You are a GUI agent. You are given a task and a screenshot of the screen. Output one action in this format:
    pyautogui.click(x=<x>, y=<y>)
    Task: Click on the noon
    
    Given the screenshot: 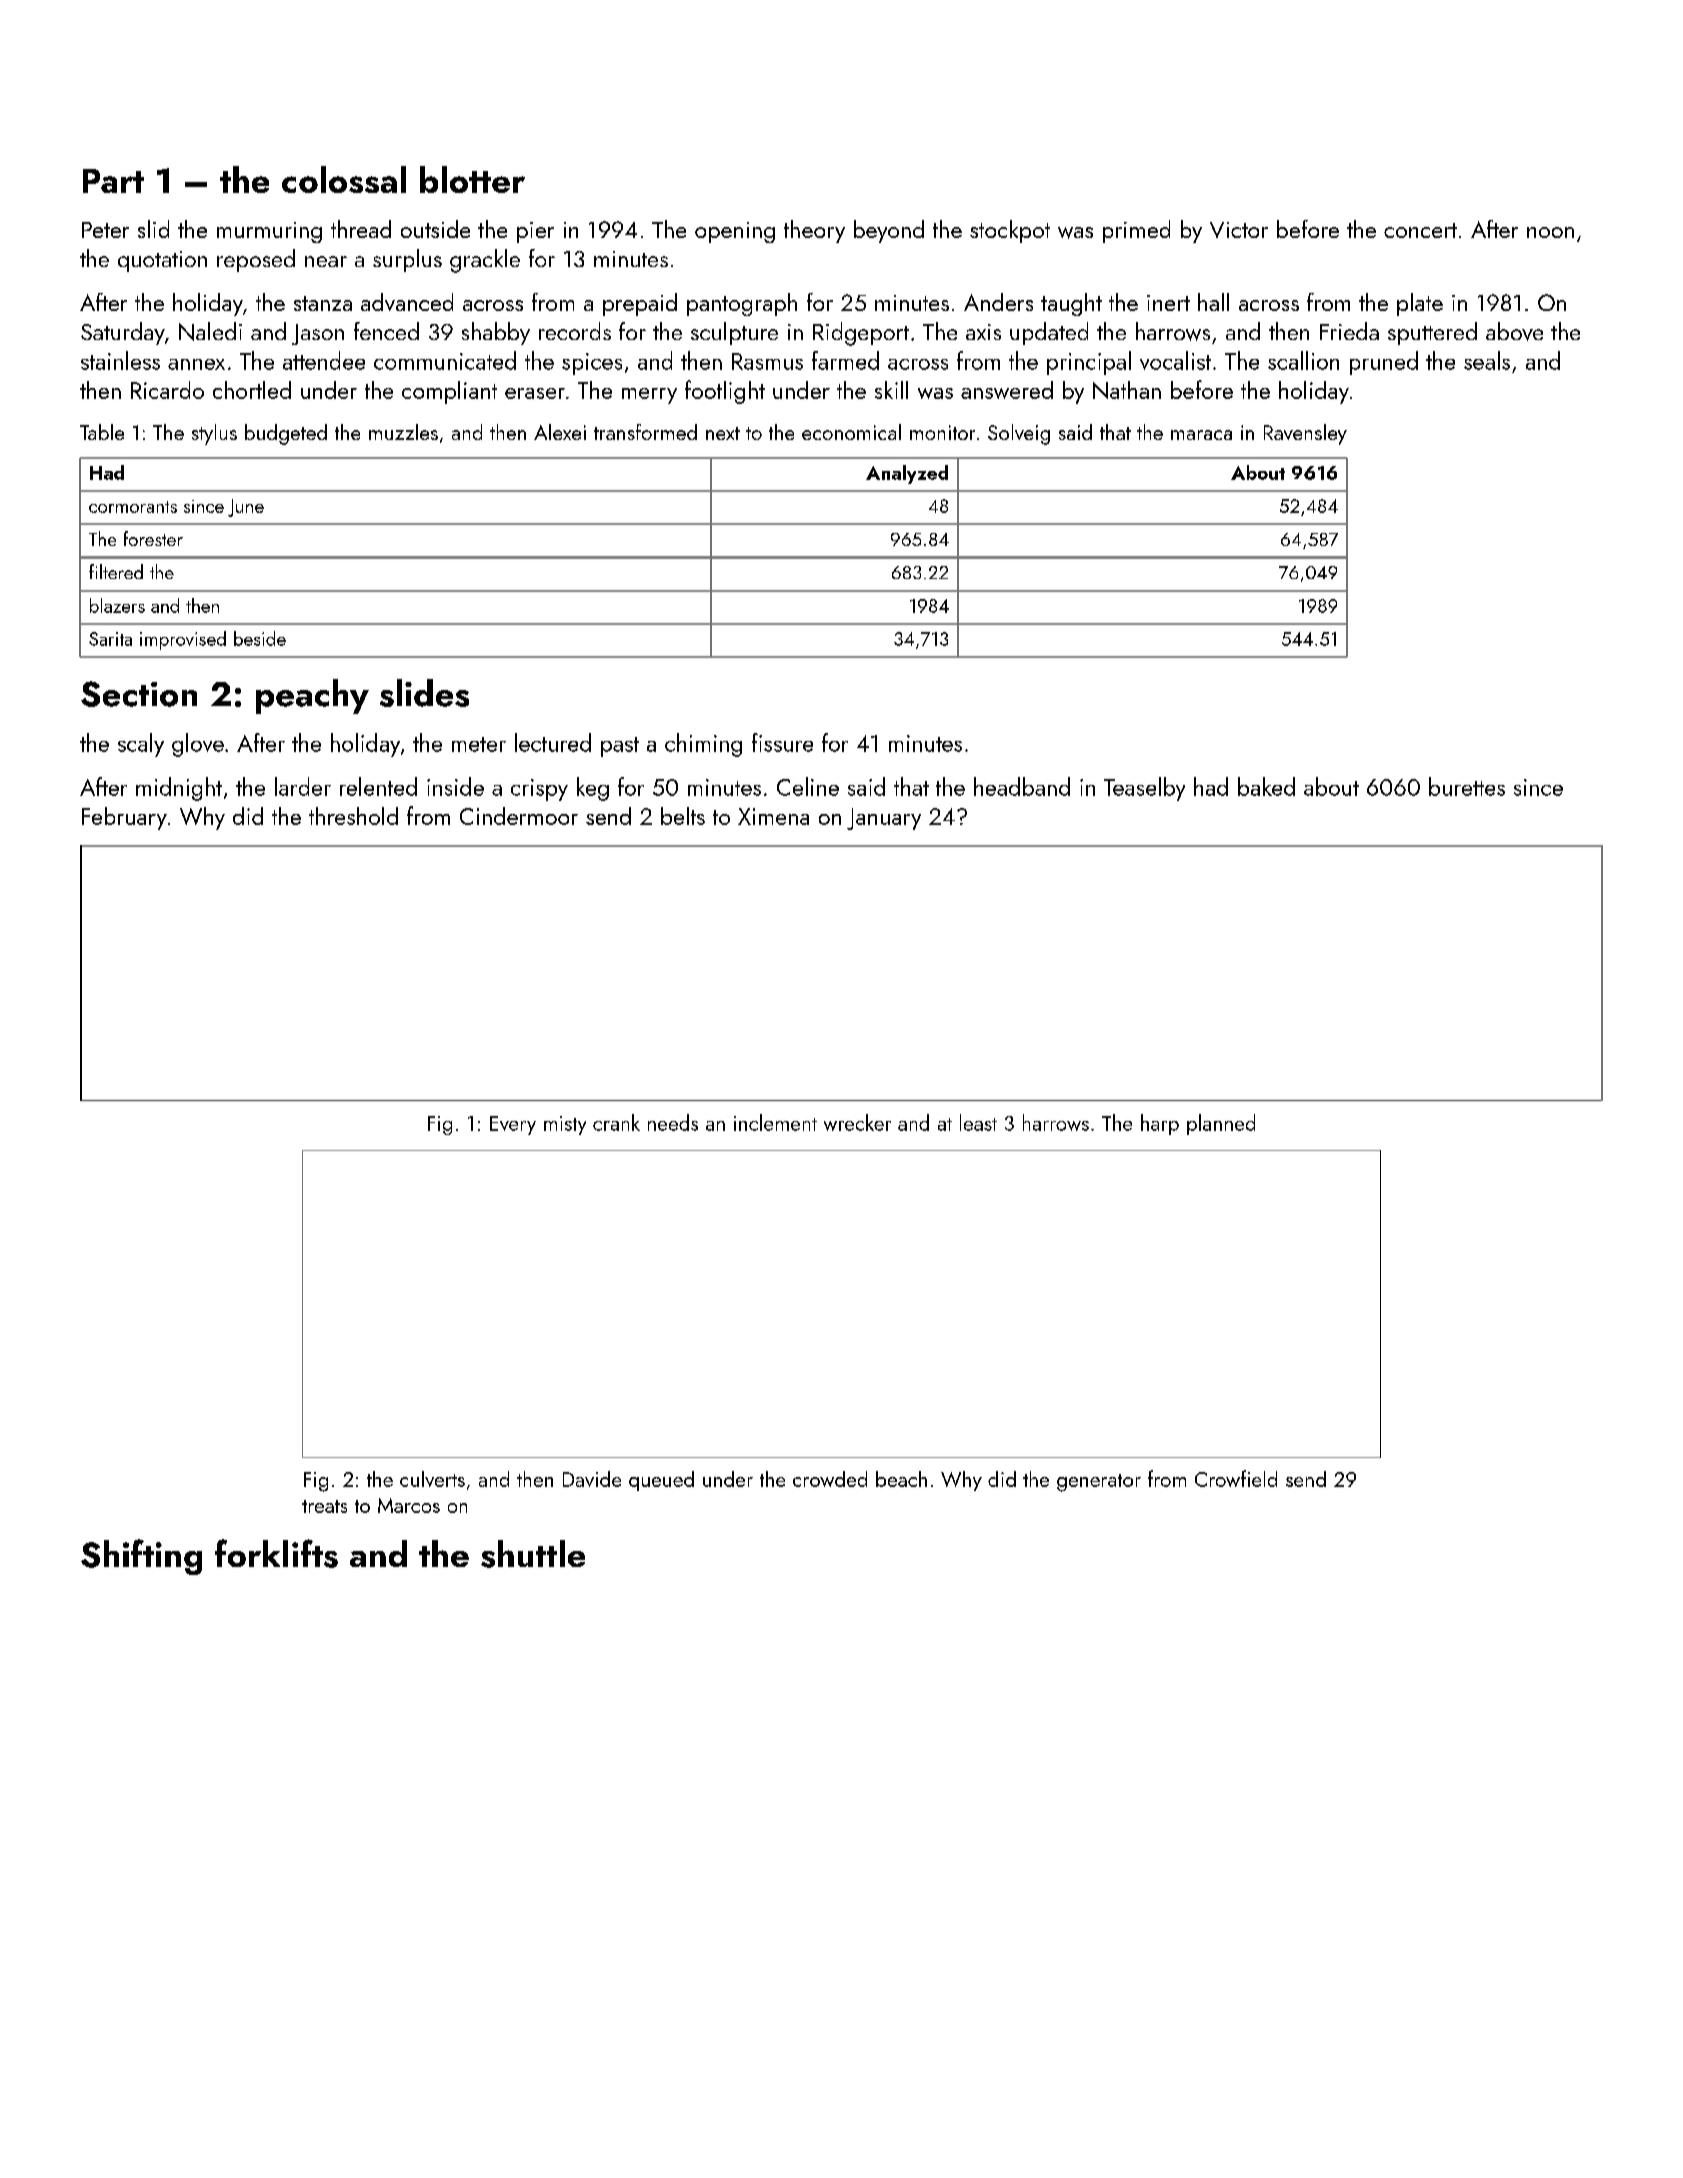 What is the action you would take?
    pyautogui.click(x=1550, y=232)
